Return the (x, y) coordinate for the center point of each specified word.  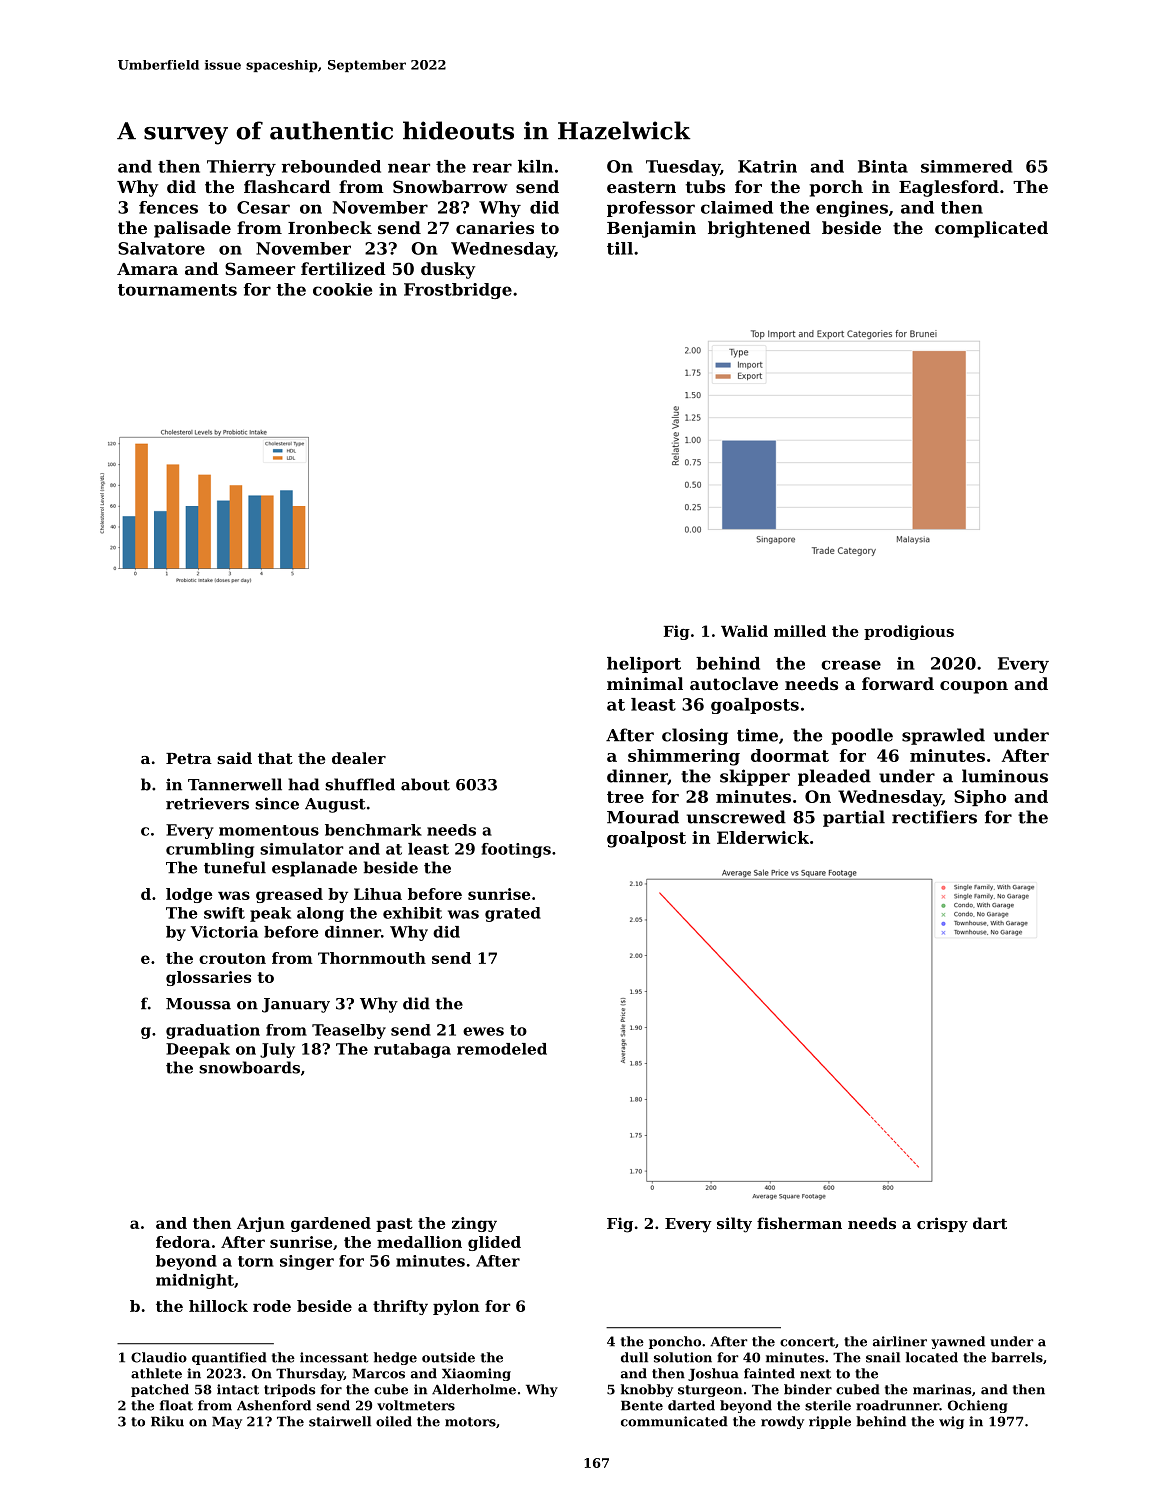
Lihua (378, 894)
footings (516, 850)
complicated (991, 229)
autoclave (734, 683)
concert (807, 1342)
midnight (195, 1281)
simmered (967, 166)
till (620, 248)
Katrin (767, 166)
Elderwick (763, 837)
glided (494, 1243)
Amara (147, 269)
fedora (183, 1242)
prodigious (909, 632)
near (409, 168)
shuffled (360, 784)
